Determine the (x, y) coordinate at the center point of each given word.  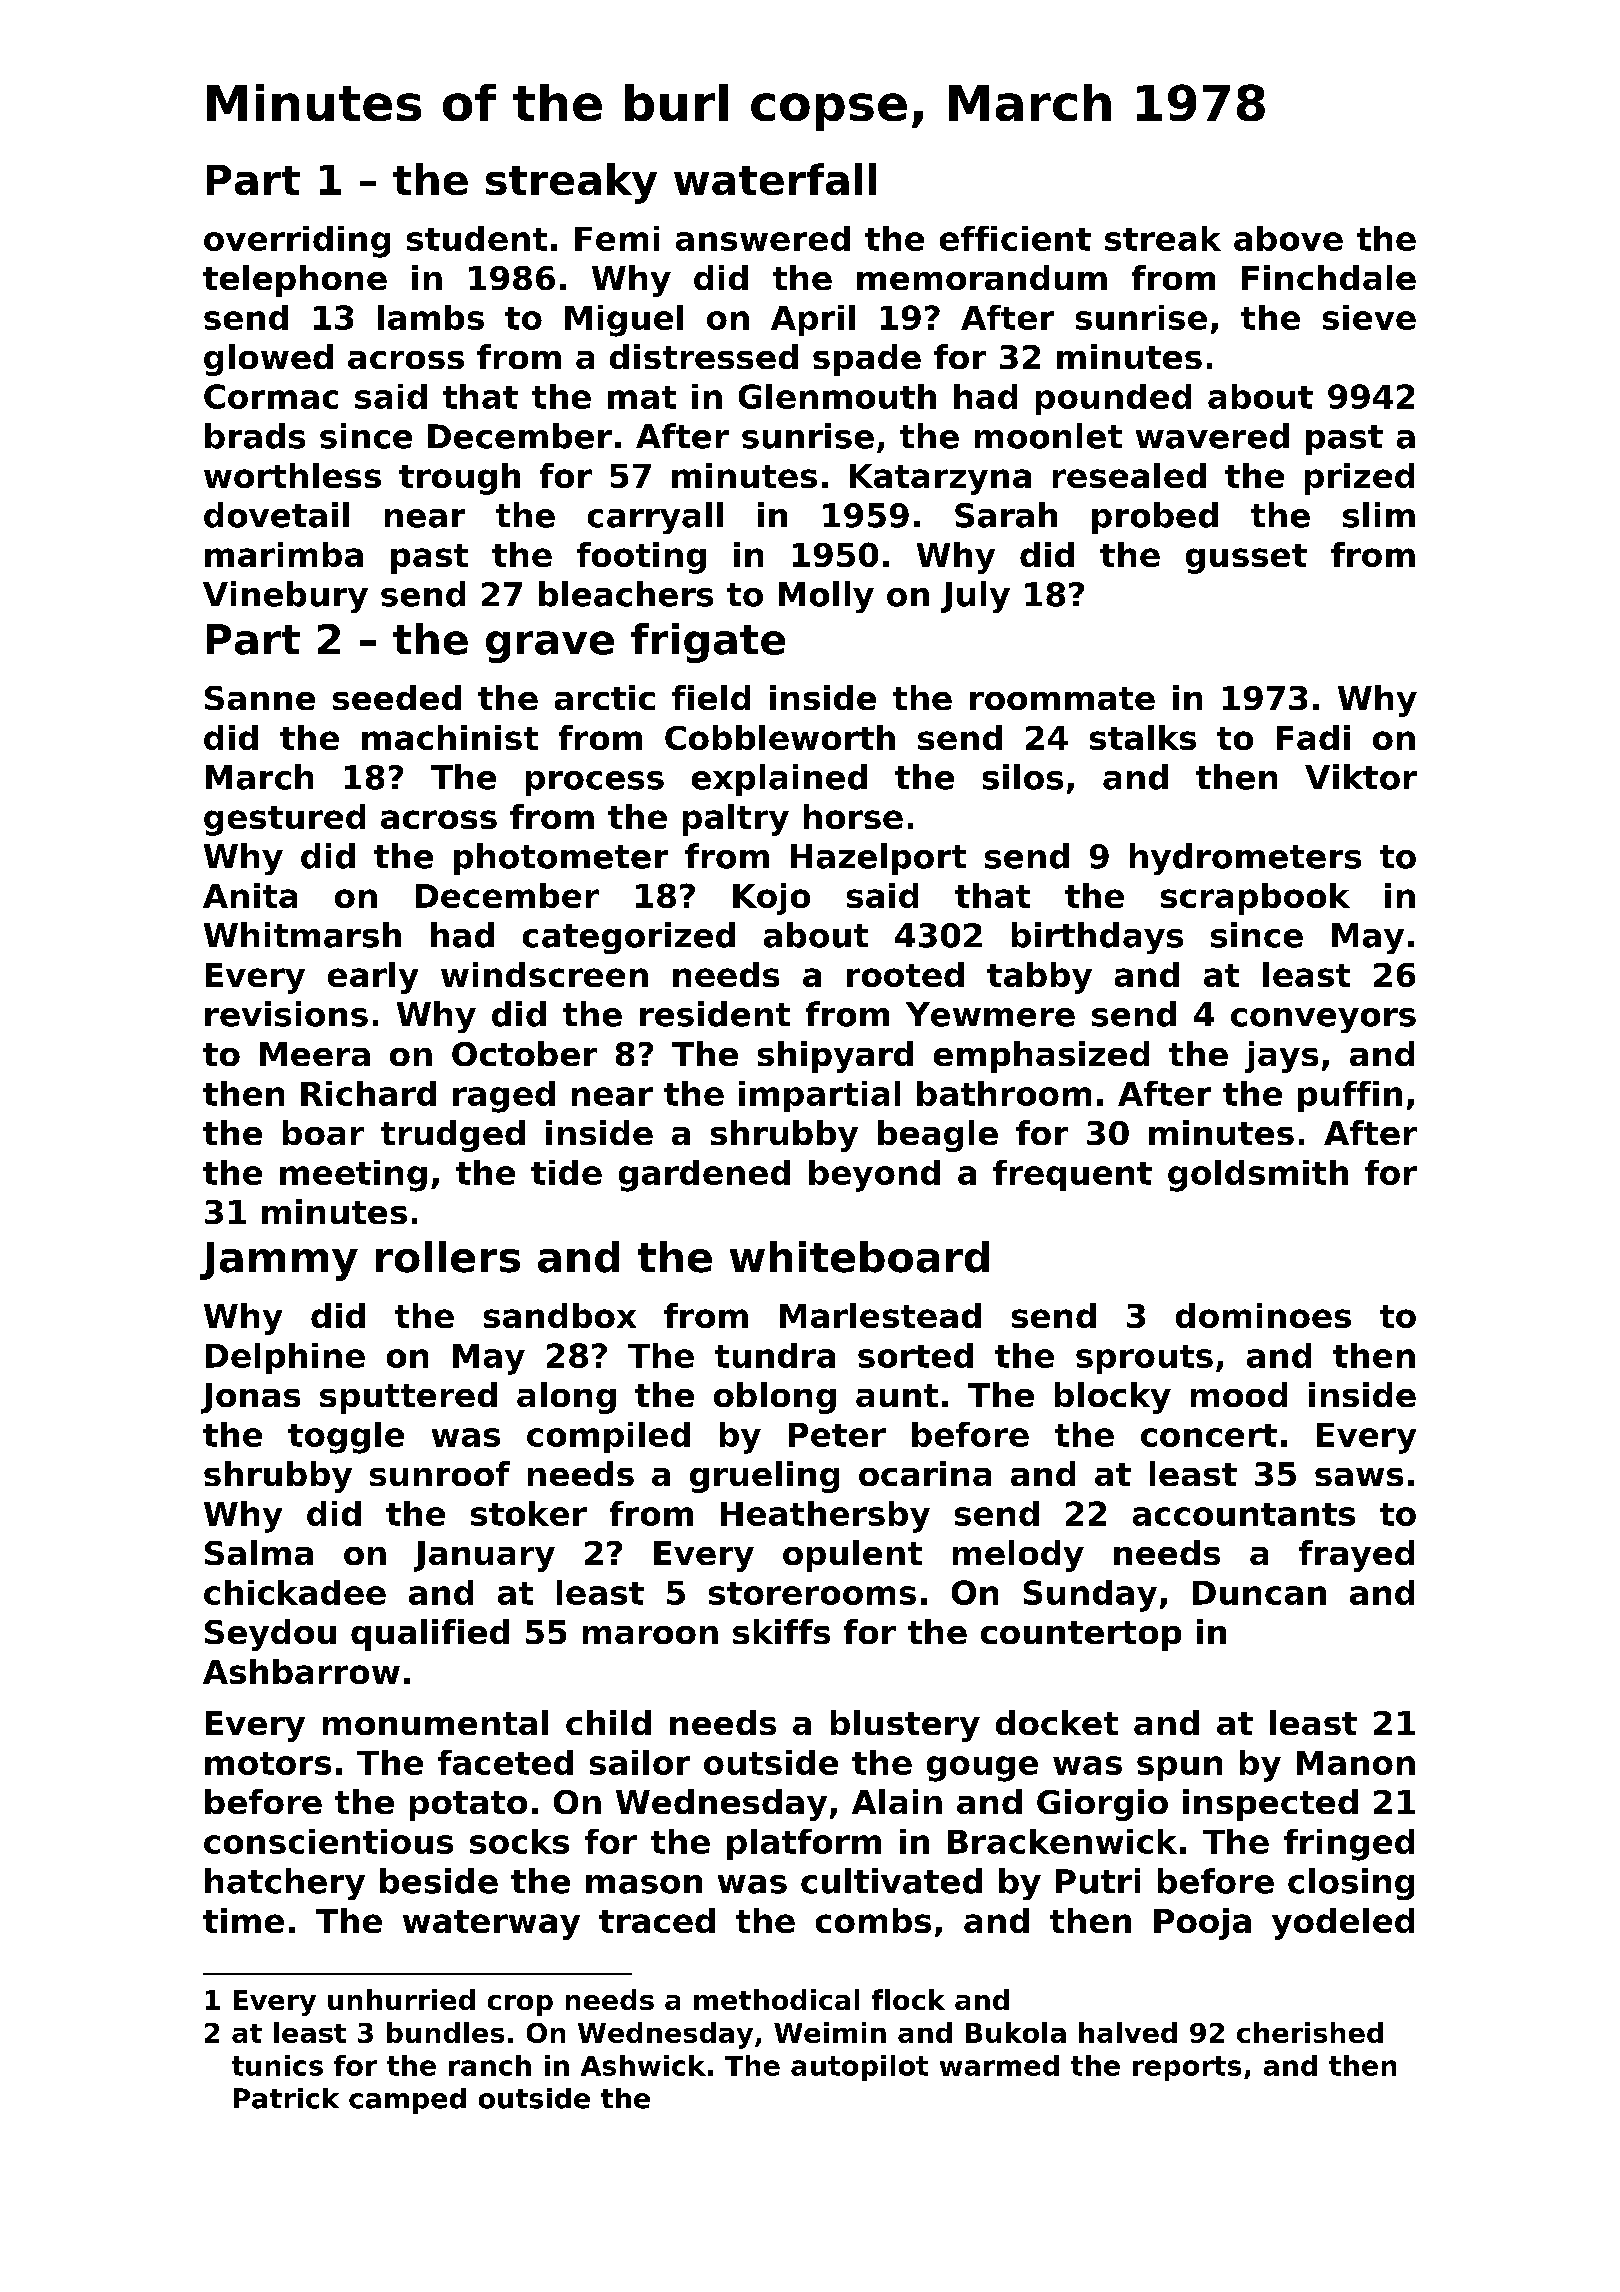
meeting (353, 1176)
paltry (736, 820)
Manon (1356, 1763)
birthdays (1097, 938)
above (1288, 238)
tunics (277, 2065)
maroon (650, 1635)
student (477, 238)
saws (1359, 1477)
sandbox (560, 1315)
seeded (397, 697)
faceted (505, 1762)
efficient (1015, 238)
